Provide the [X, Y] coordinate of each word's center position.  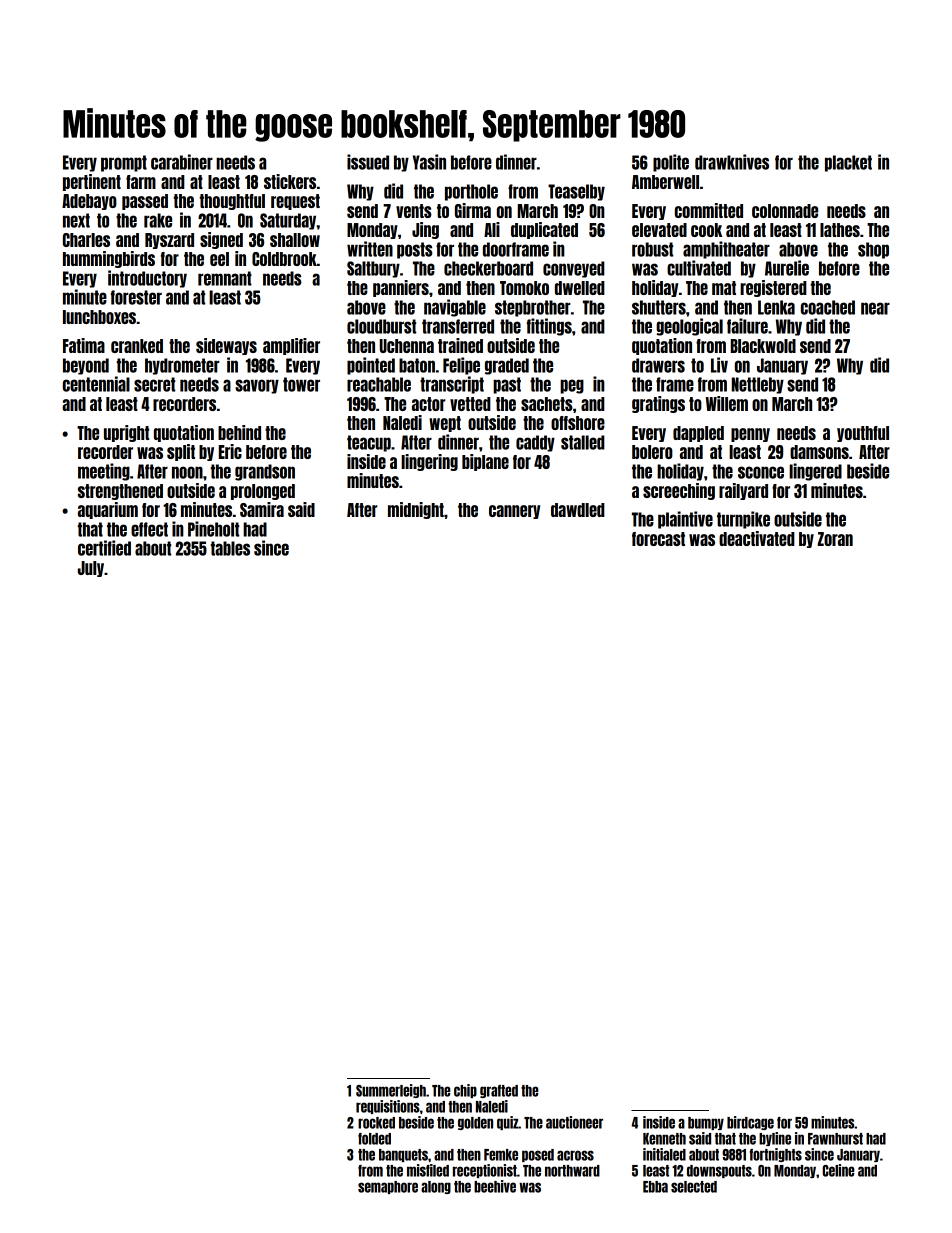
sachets [547, 404]
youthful [863, 434]
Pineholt [213, 529]
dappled [698, 434]
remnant [225, 278]
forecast [658, 539]
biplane [485, 462]
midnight [416, 510]
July [91, 569]
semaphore [388, 1187]
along [436, 1187]
